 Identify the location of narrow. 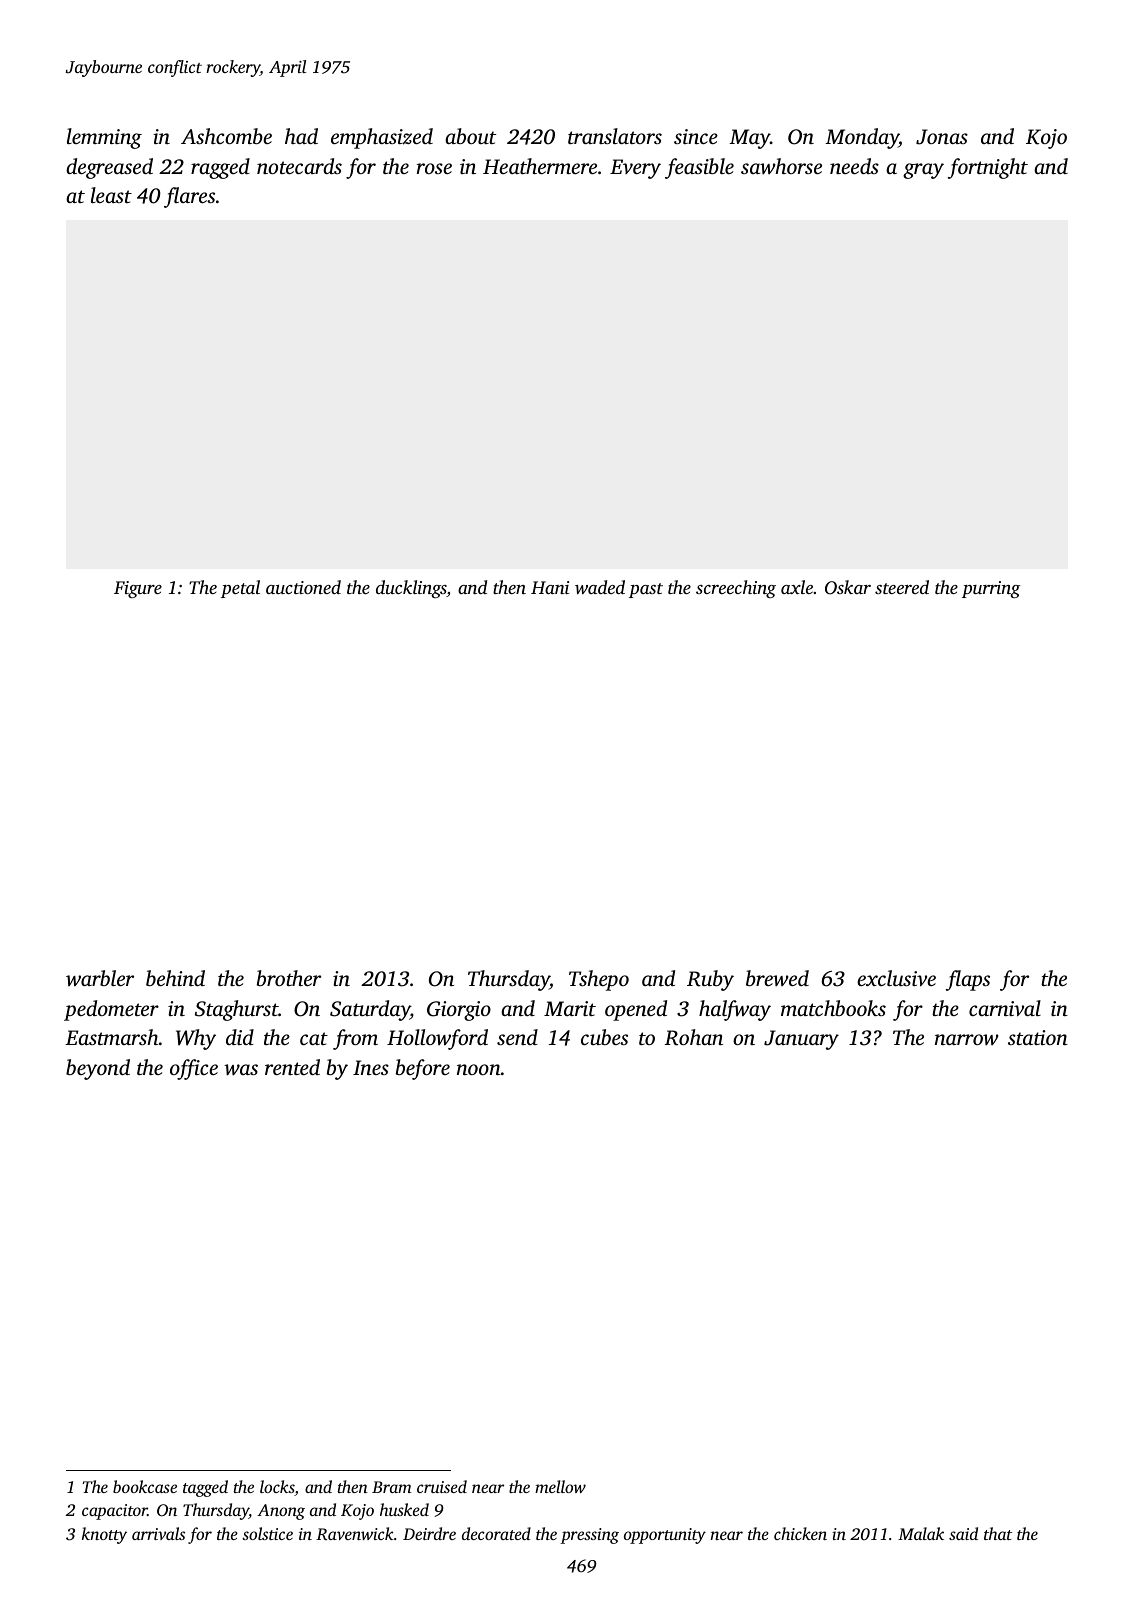
(967, 1039).
